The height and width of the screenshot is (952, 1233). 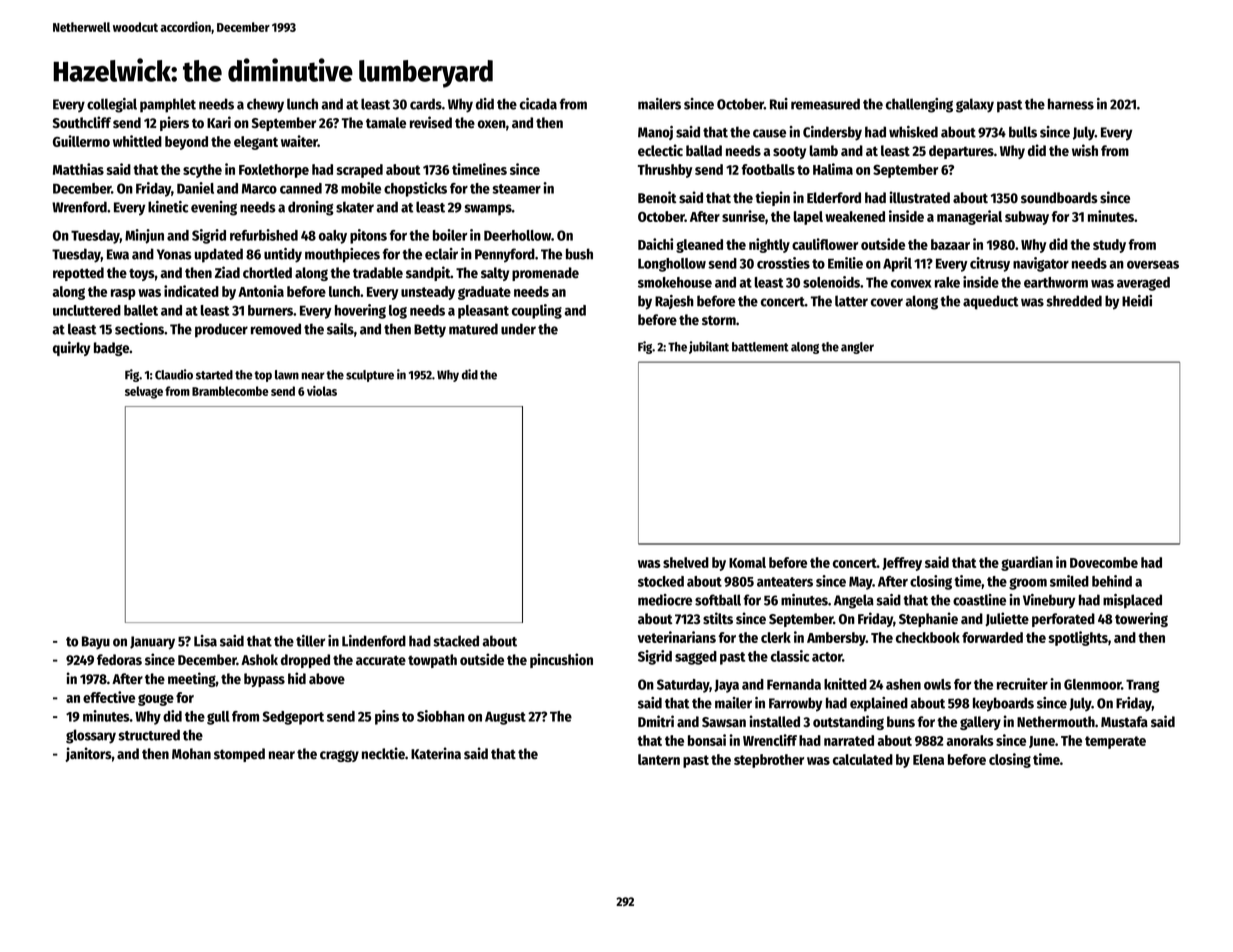 I want to click on galaxy, so click(x=975, y=105).
